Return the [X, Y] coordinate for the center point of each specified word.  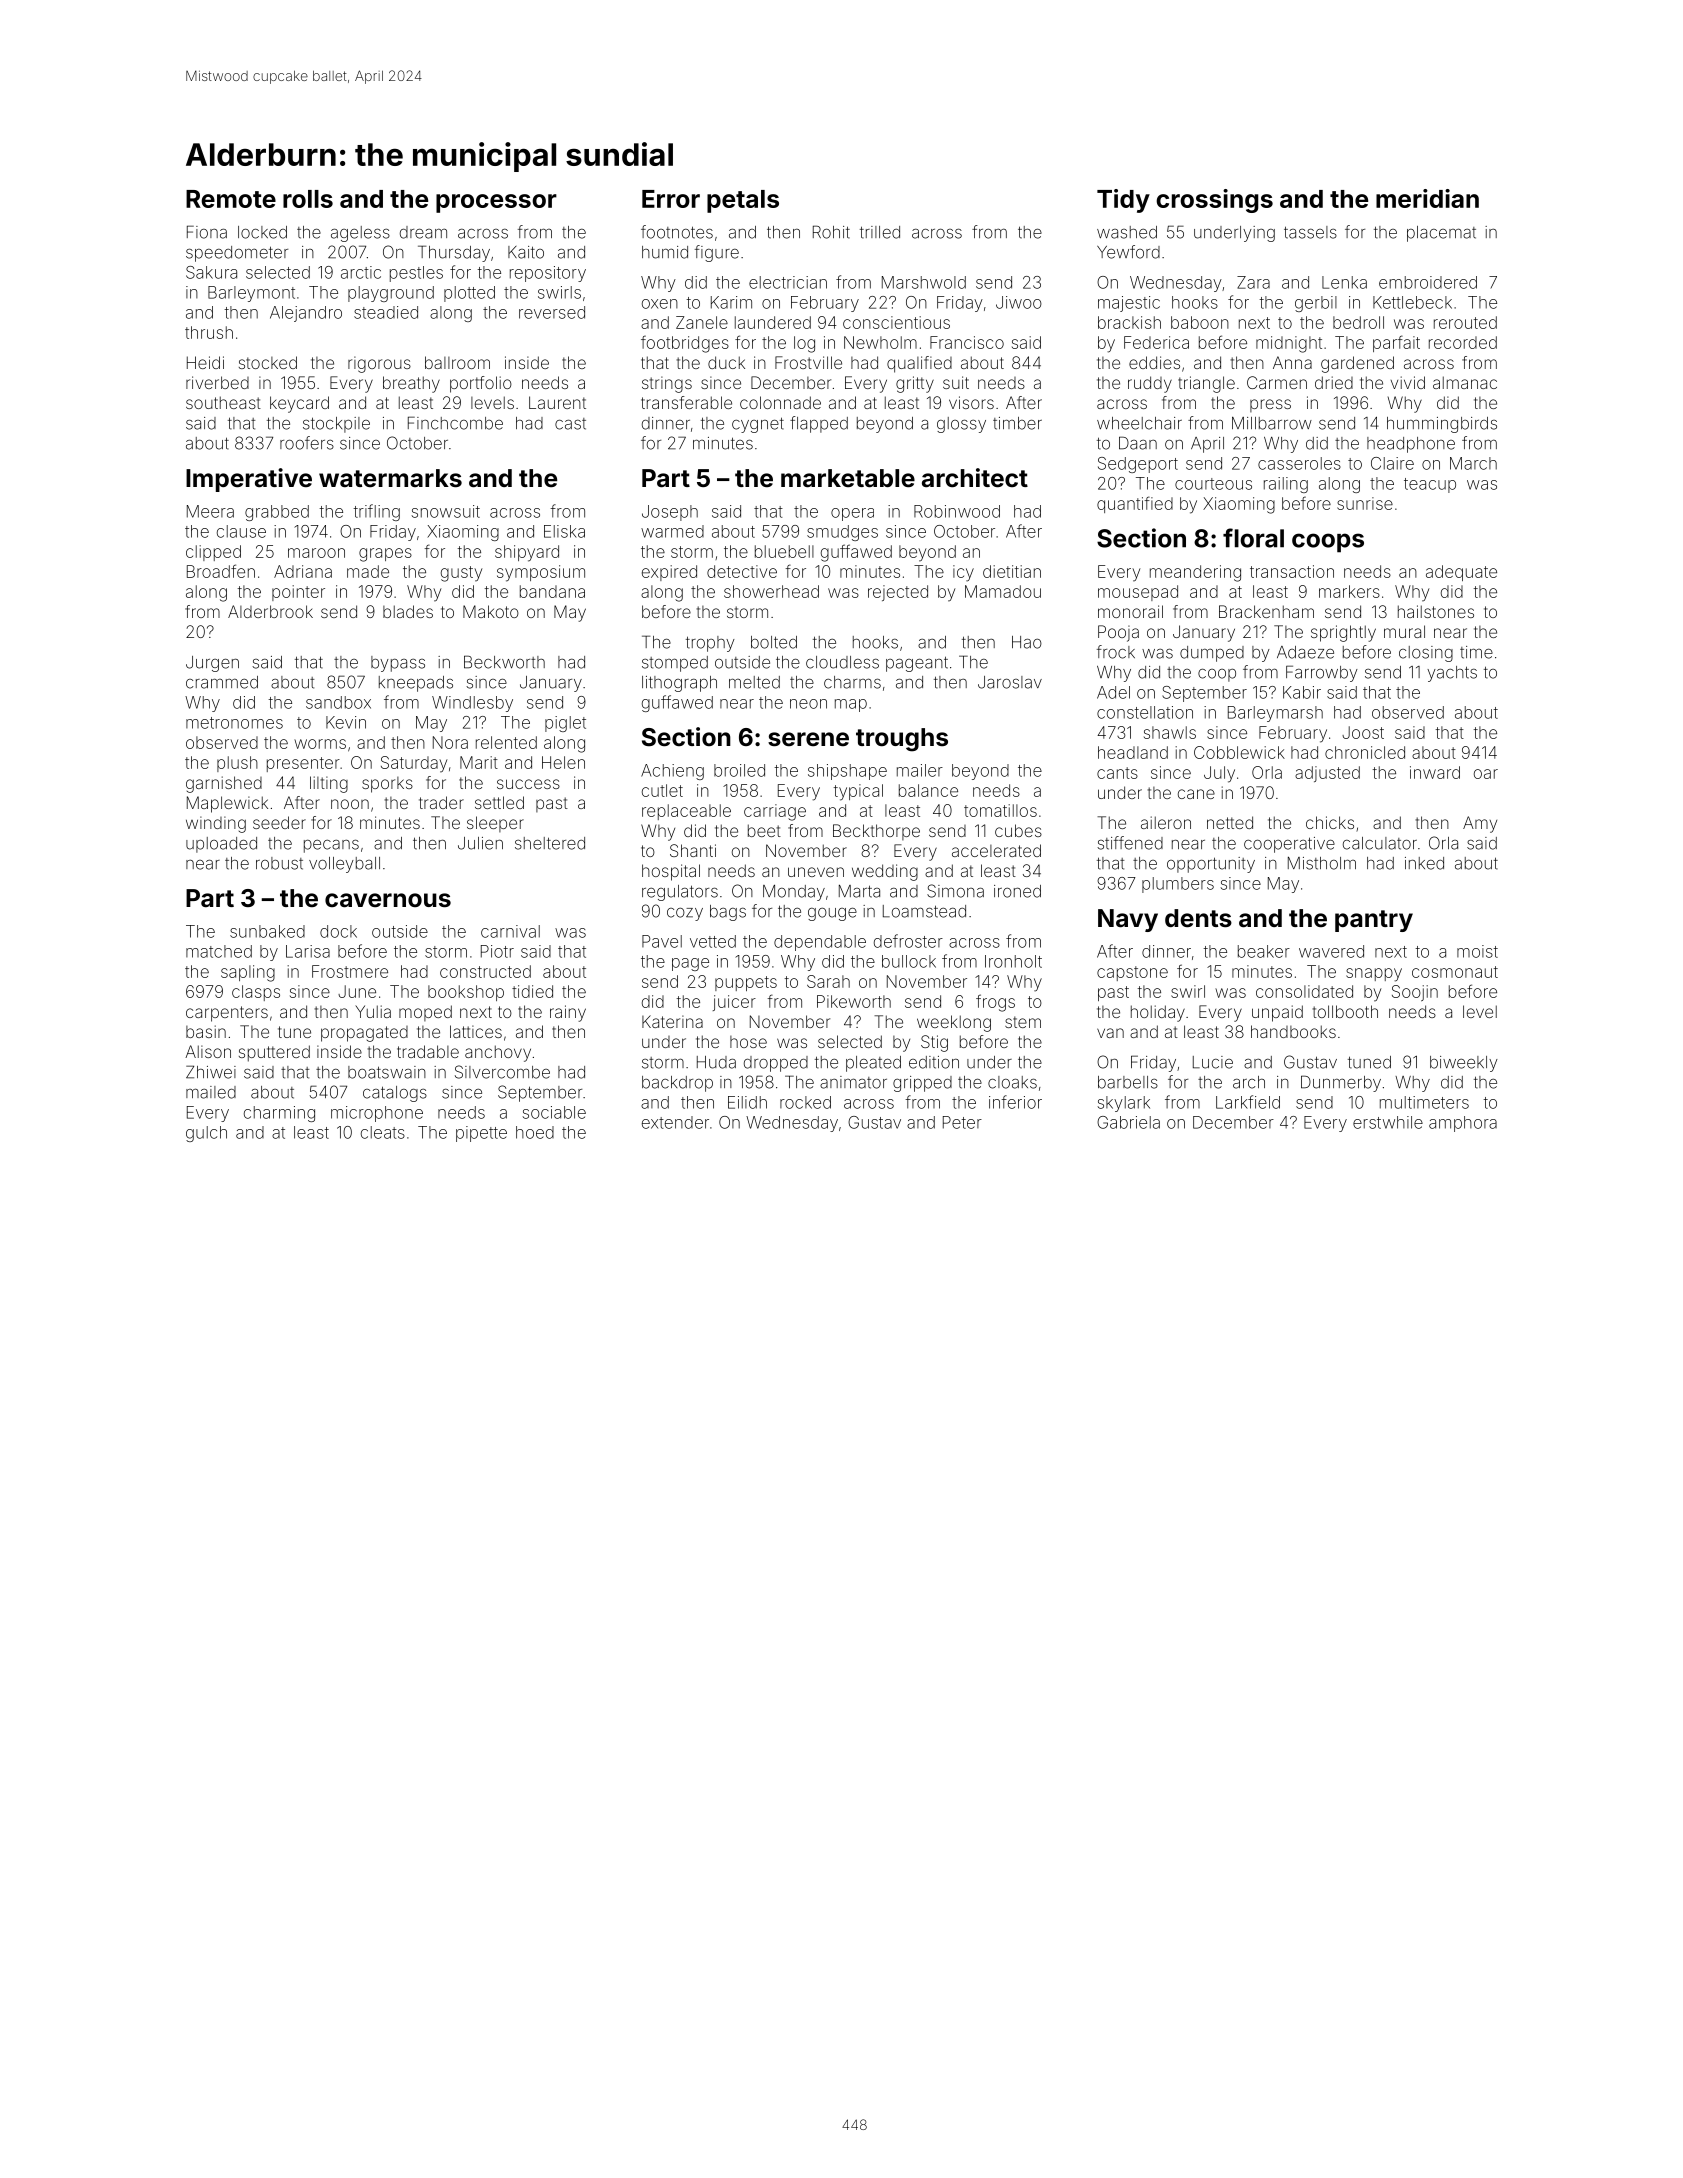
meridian [1427, 198]
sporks [387, 785]
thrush [209, 332]
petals [743, 201]
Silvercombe [502, 1072]
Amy [1480, 824]
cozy [685, 914]
